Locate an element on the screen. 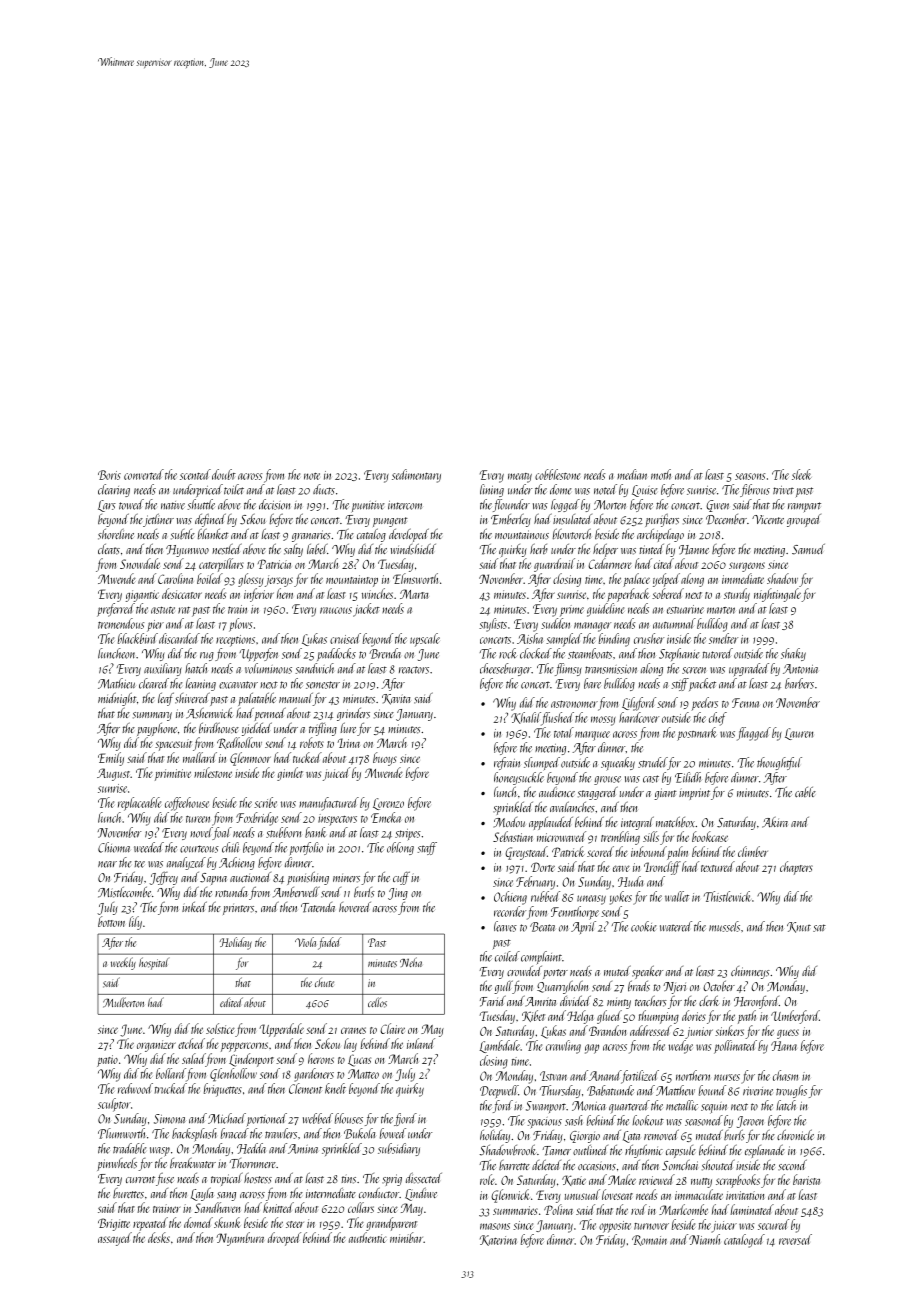 The image size is (924, 1308). Neha is located at coordinates (411, 962).
